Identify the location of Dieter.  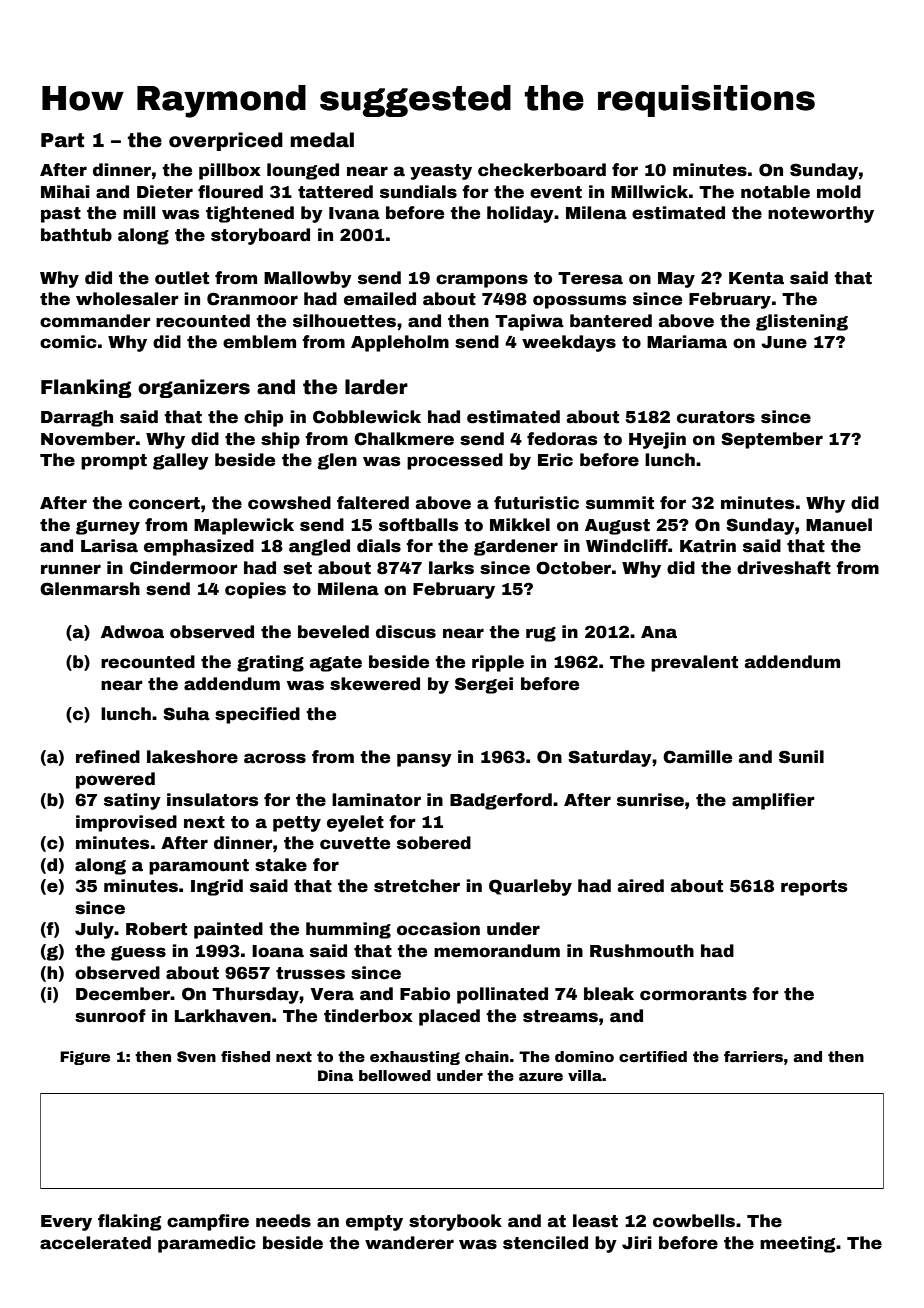
(165, 192).
